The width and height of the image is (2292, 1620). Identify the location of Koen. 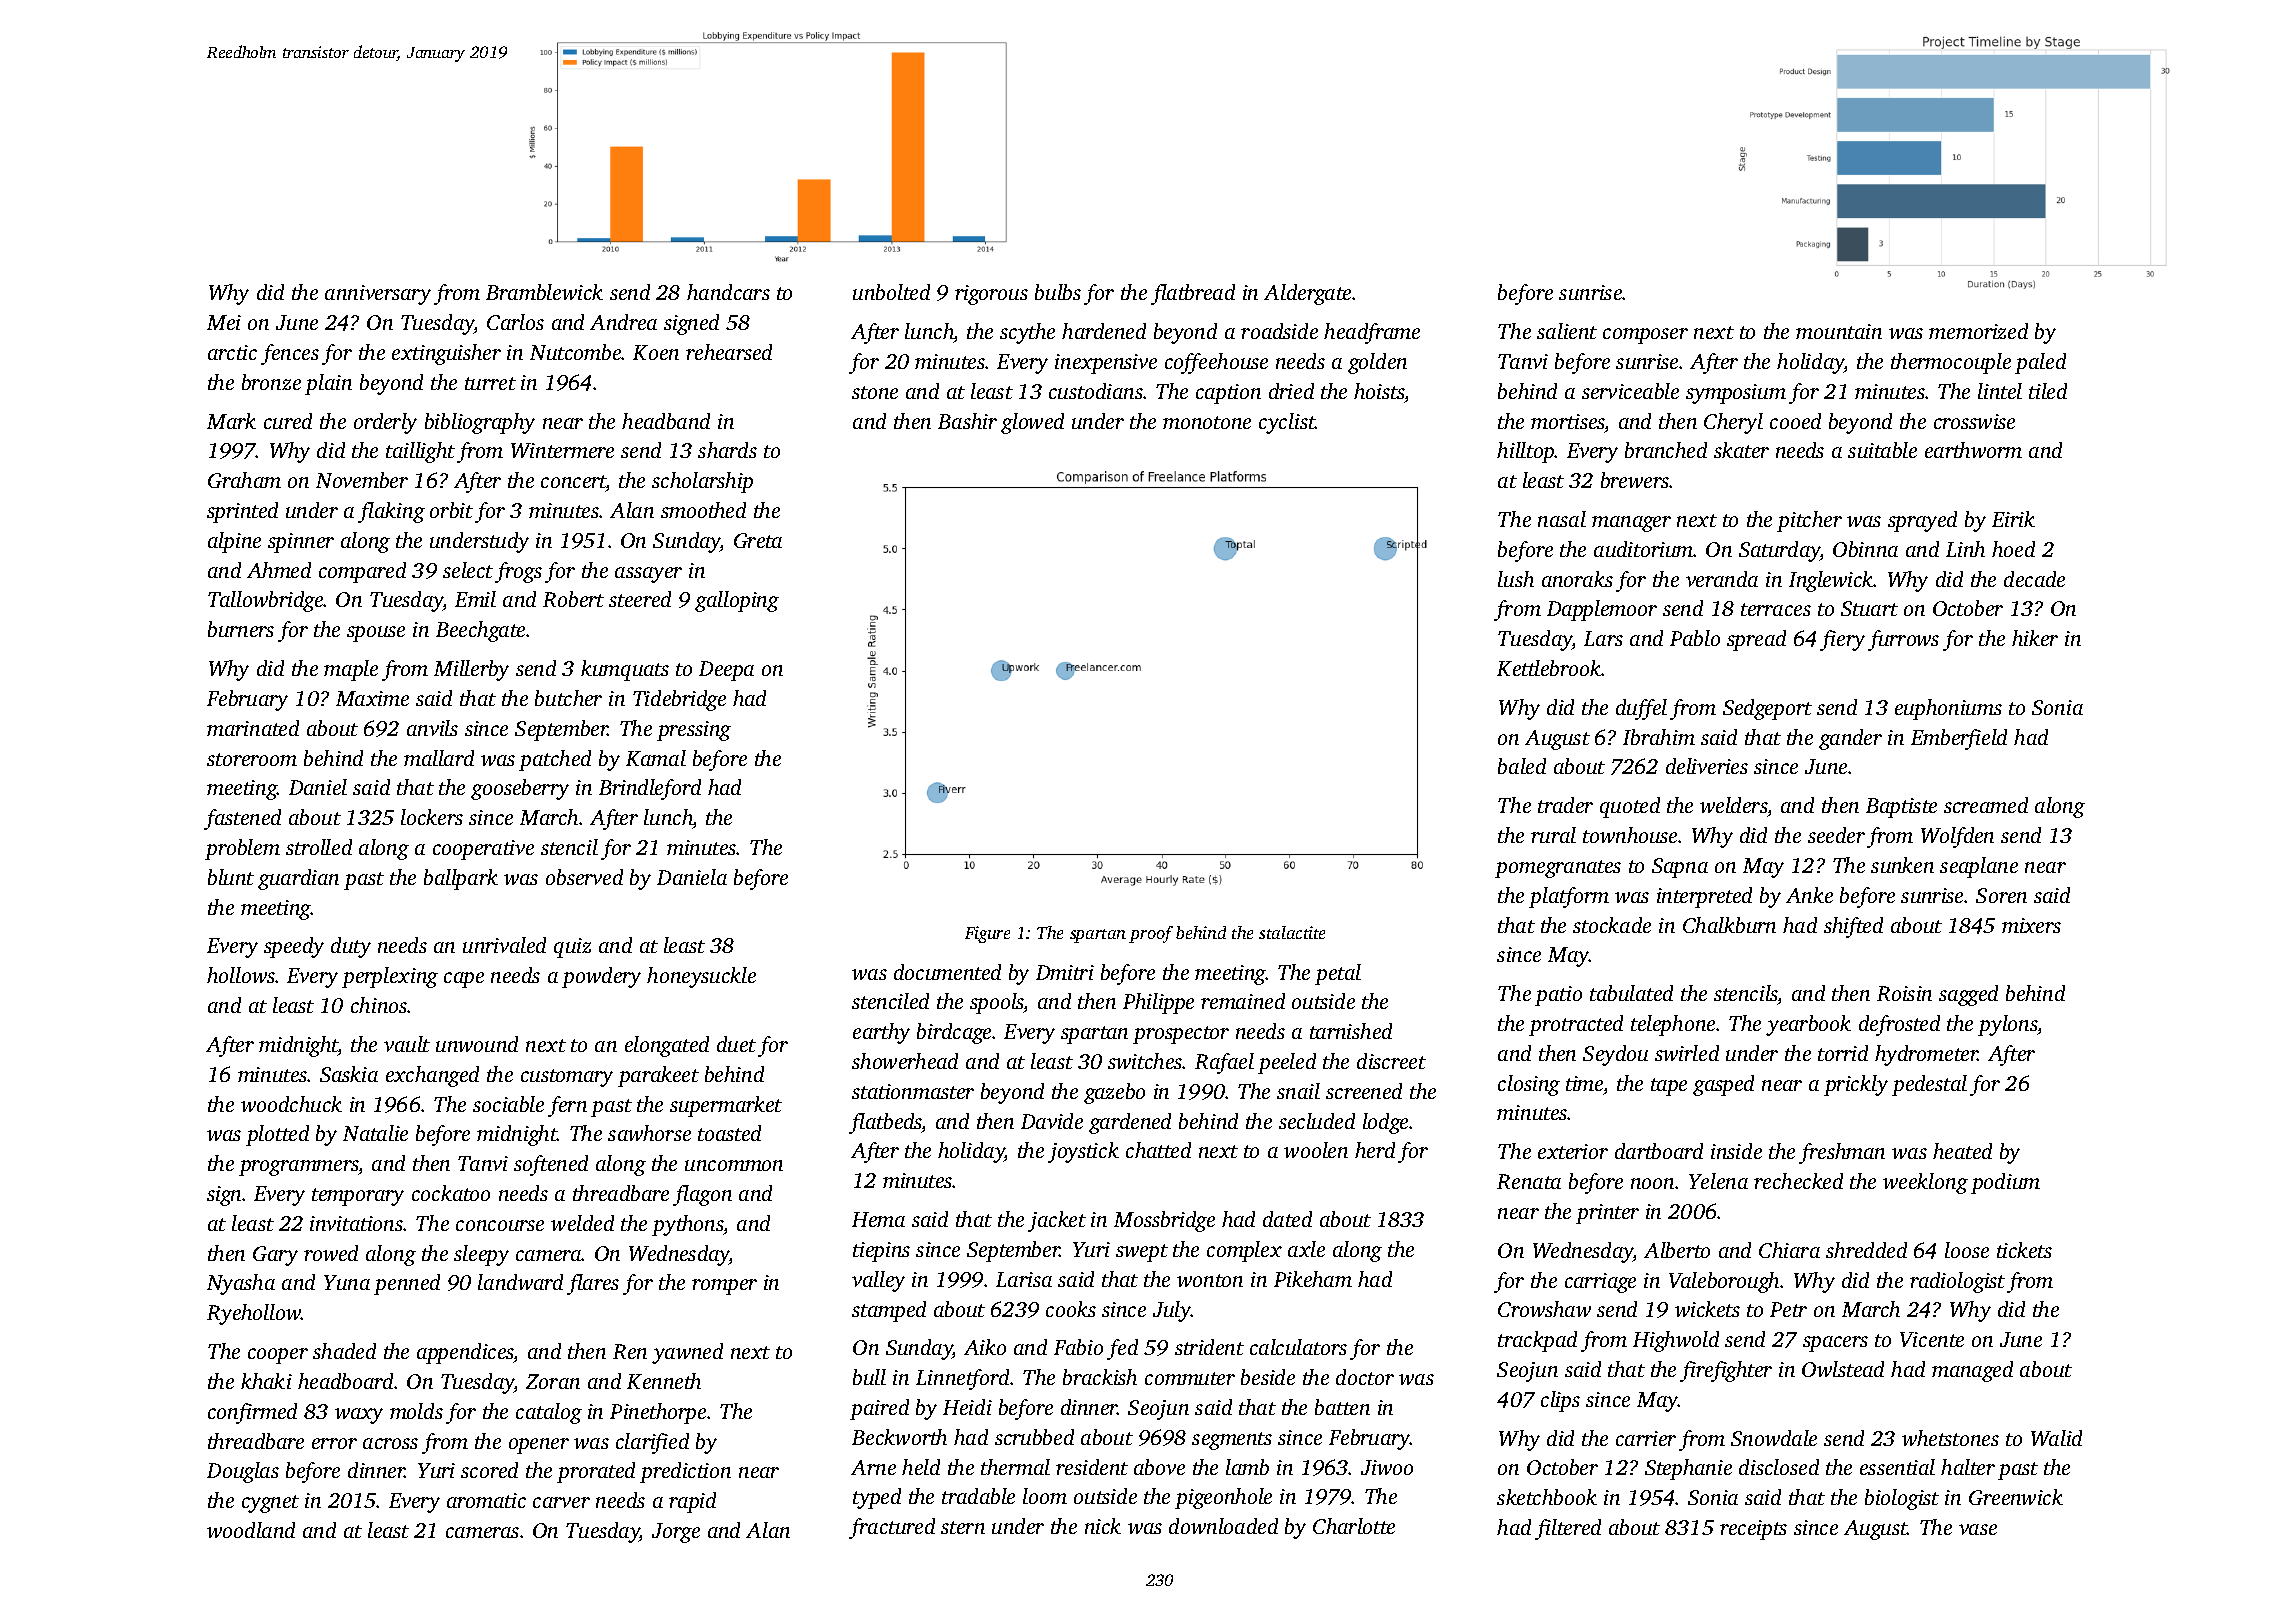
(656, 352).
